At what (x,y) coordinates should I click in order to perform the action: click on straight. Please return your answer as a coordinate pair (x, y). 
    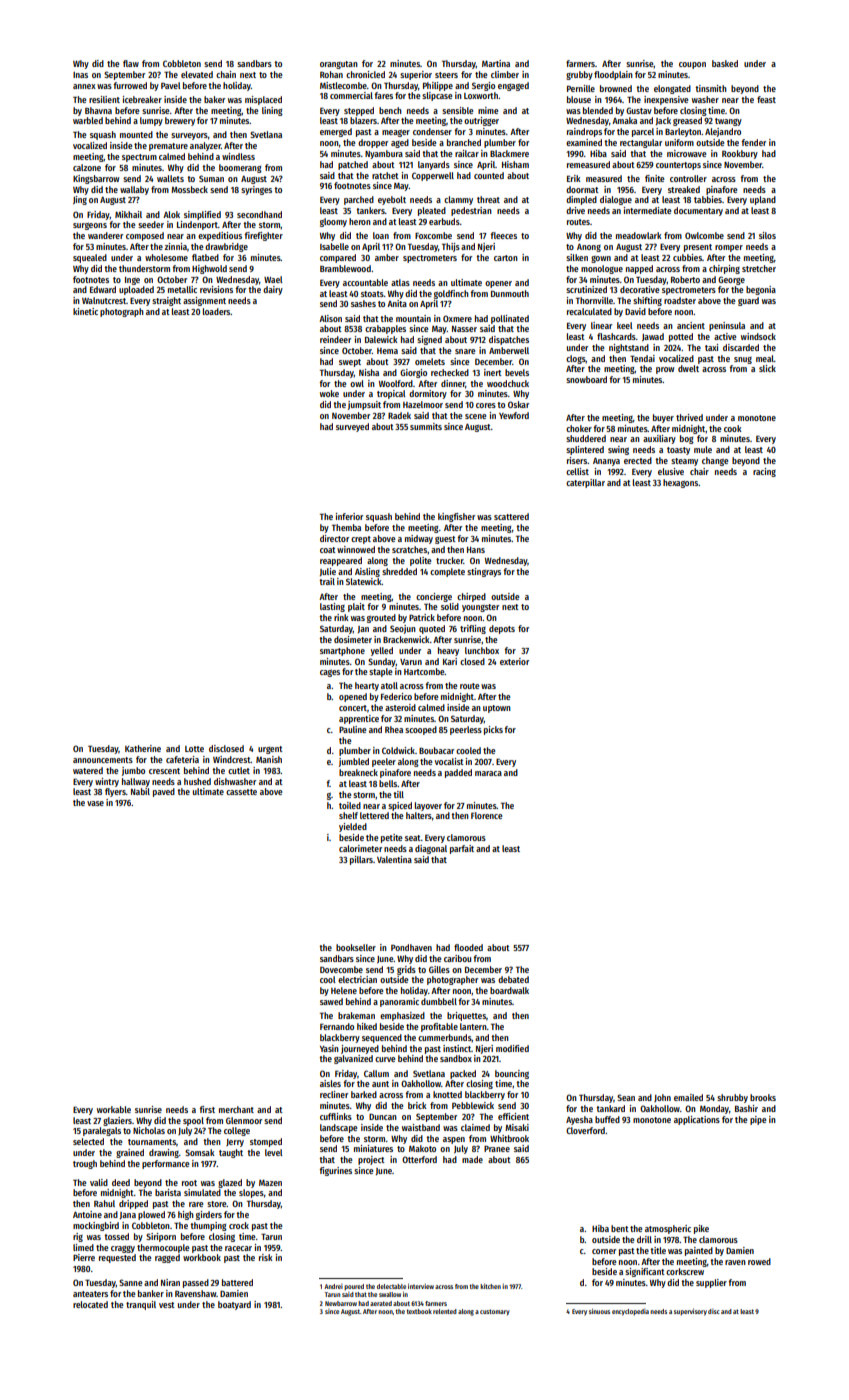
    Looking at the image, I should click on (166, 301).
